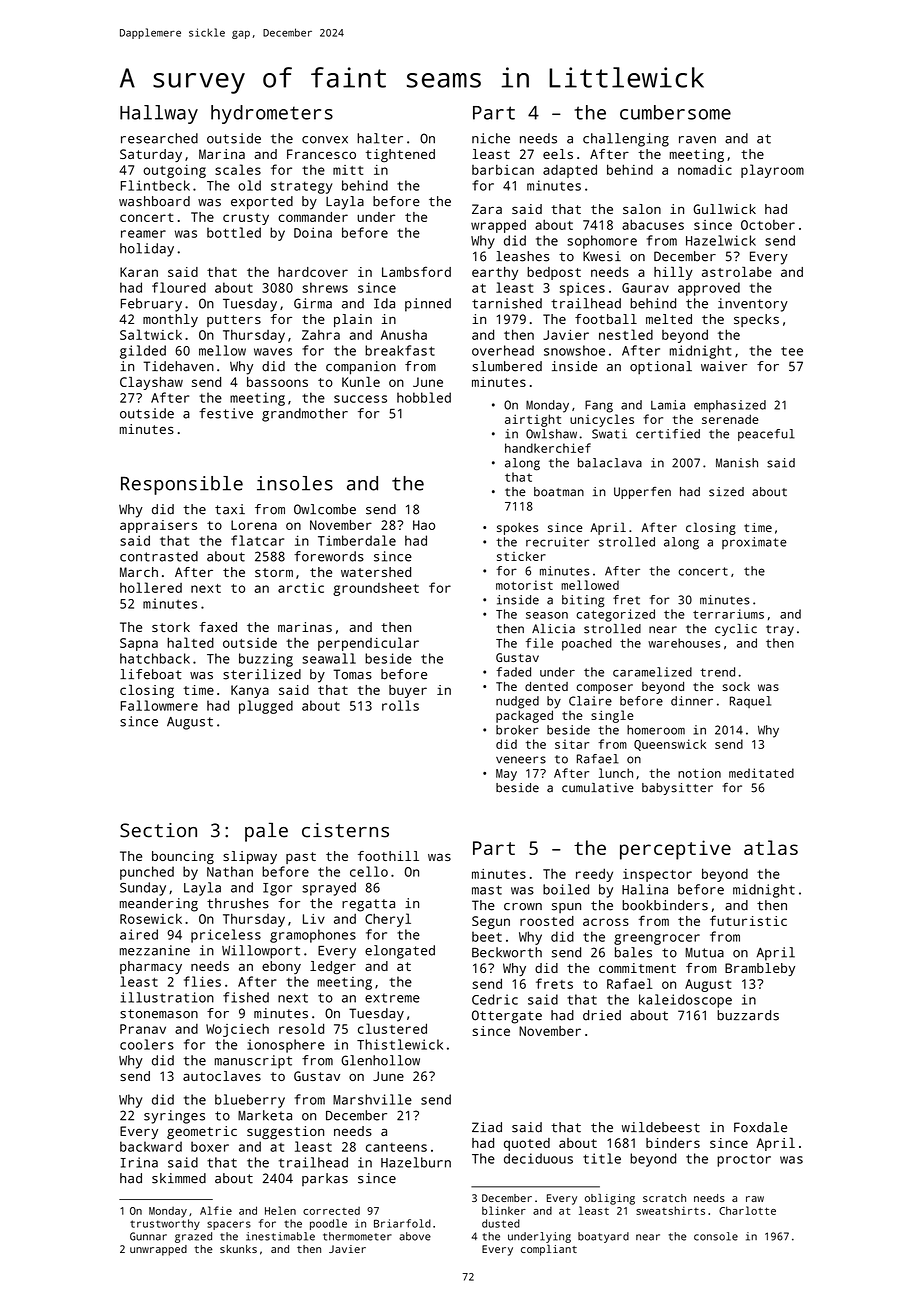 The height and width of the screenshot is (1308, 924). I want to click on pharmacy, so click(151, 967).
